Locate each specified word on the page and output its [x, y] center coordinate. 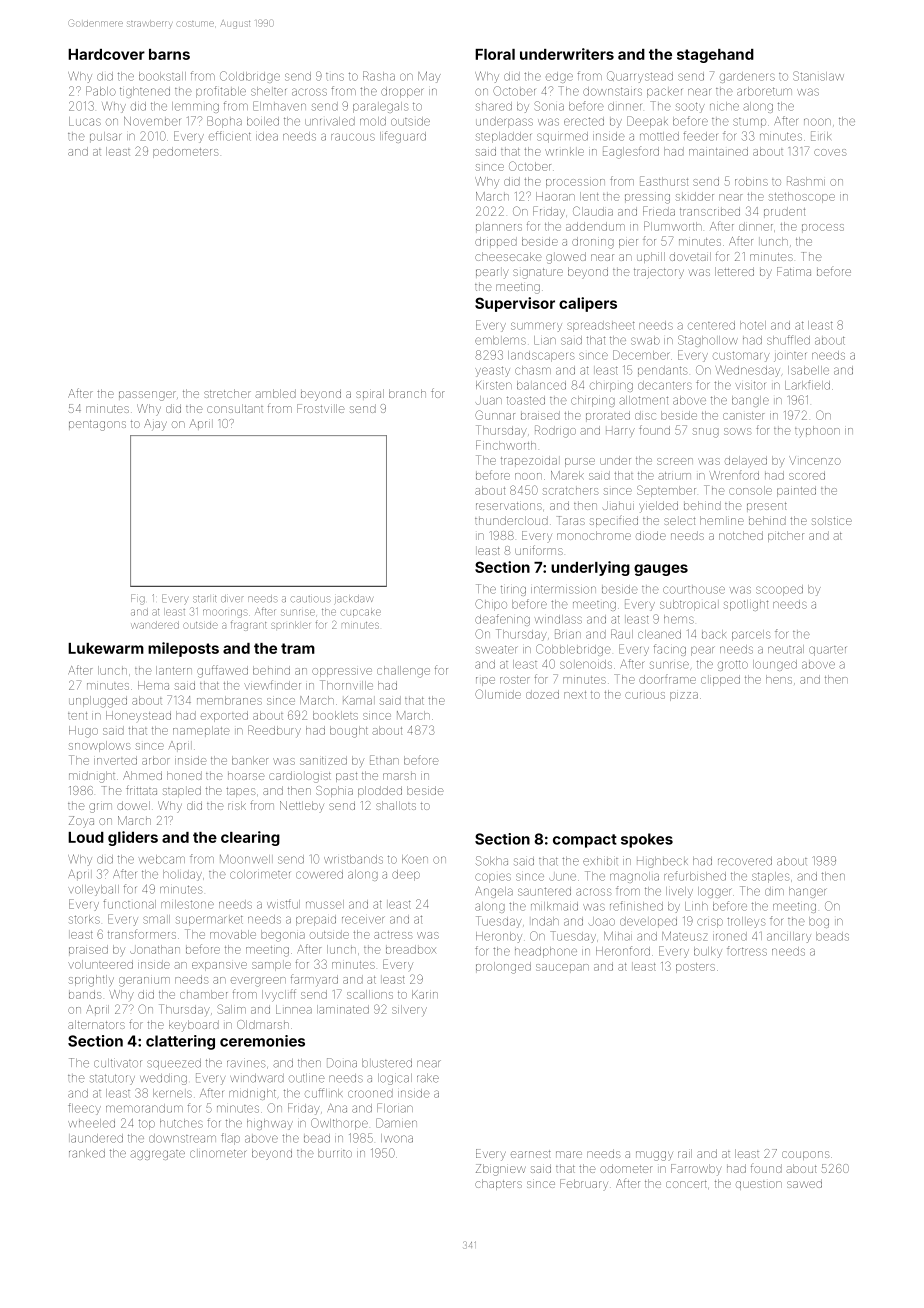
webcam [162, 859]
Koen [415, 859]
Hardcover [106, 54]
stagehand [715, 56]
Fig [138, 600]
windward [257, 1078]
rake [428, 1078]
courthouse [694, 590]
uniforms [539, 550]
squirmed [562, 137]
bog [819, 922]
